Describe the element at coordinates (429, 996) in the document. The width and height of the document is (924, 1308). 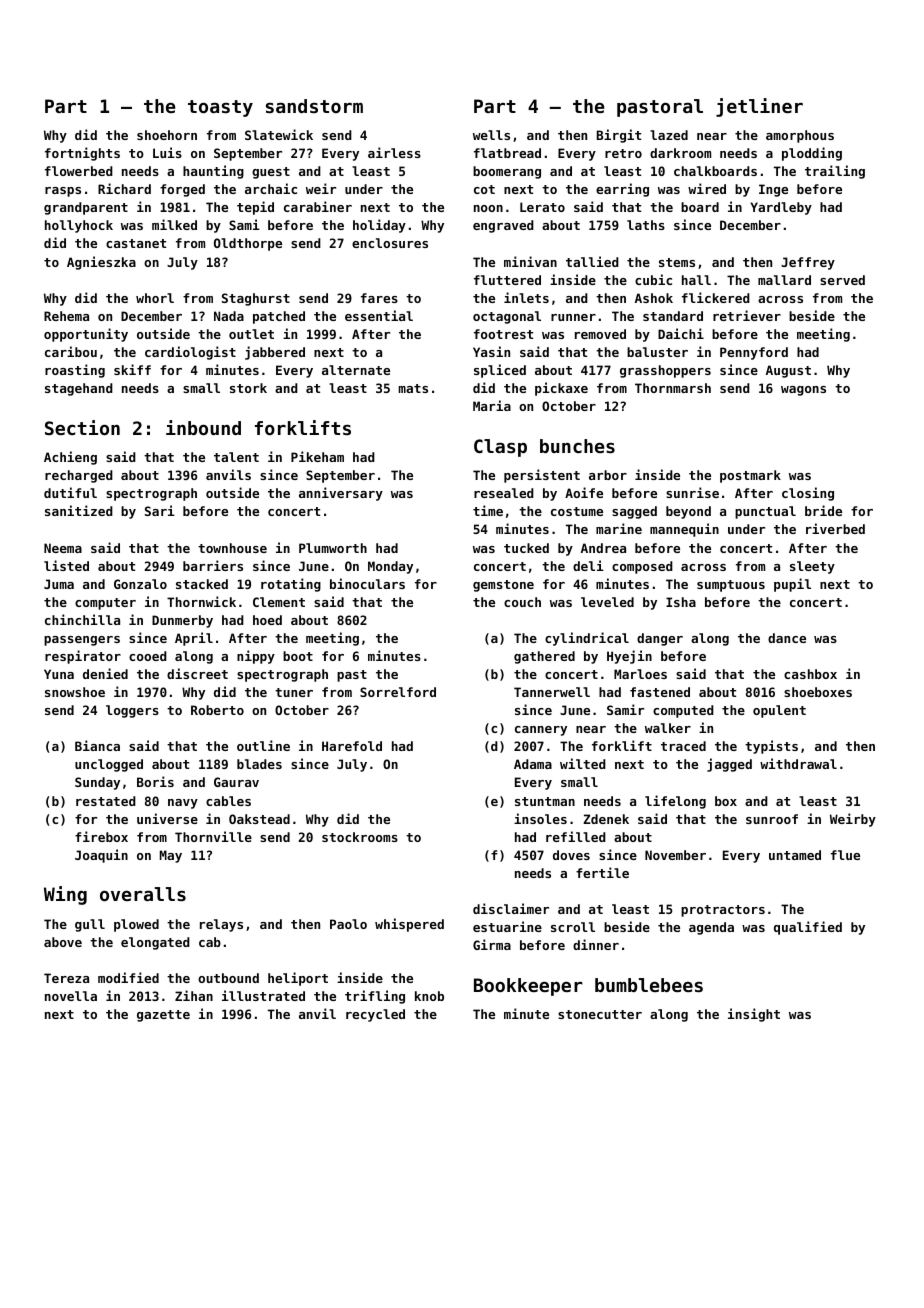
I see `knob` at that location.
